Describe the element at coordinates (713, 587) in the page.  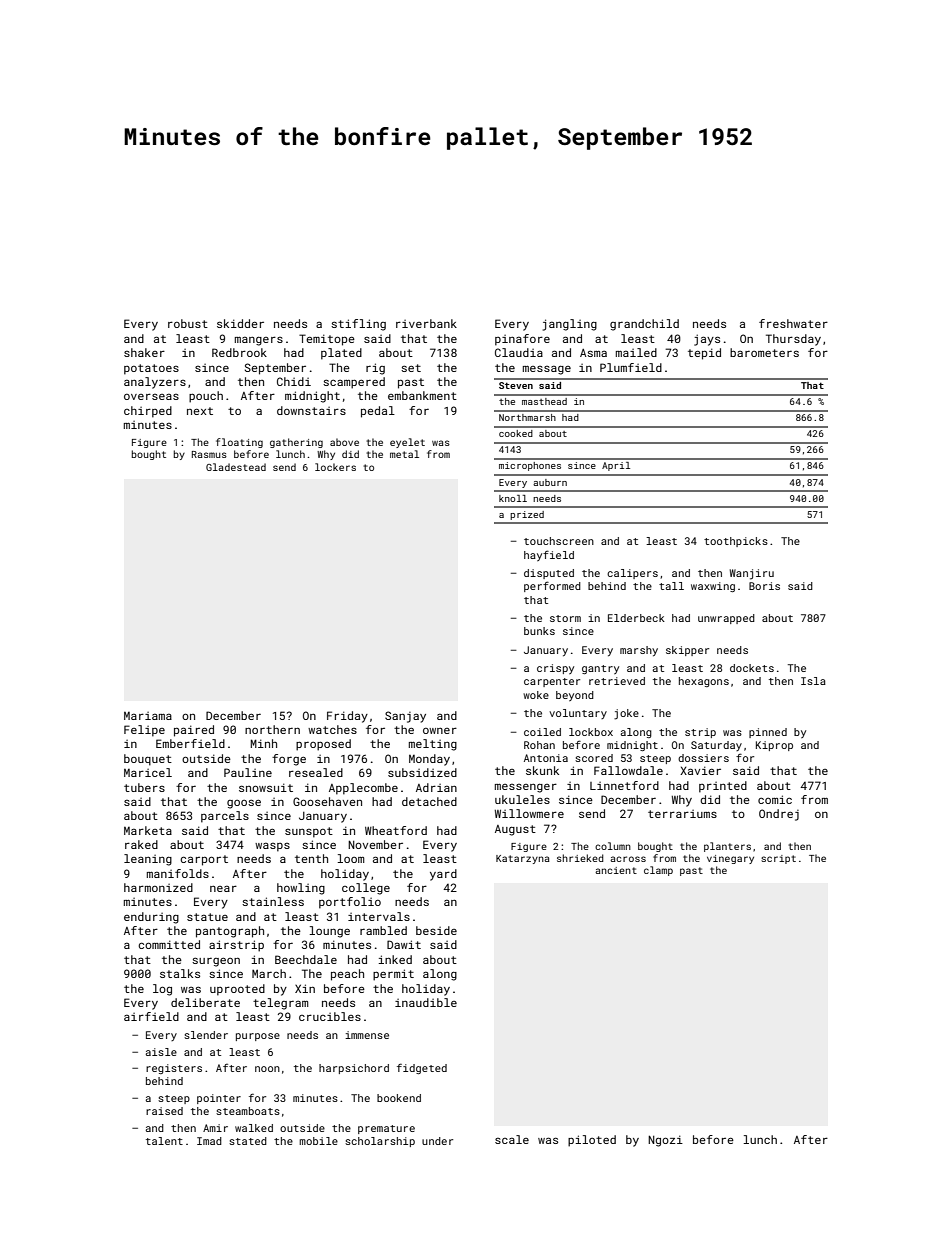
I see `waxwing` at that location.
